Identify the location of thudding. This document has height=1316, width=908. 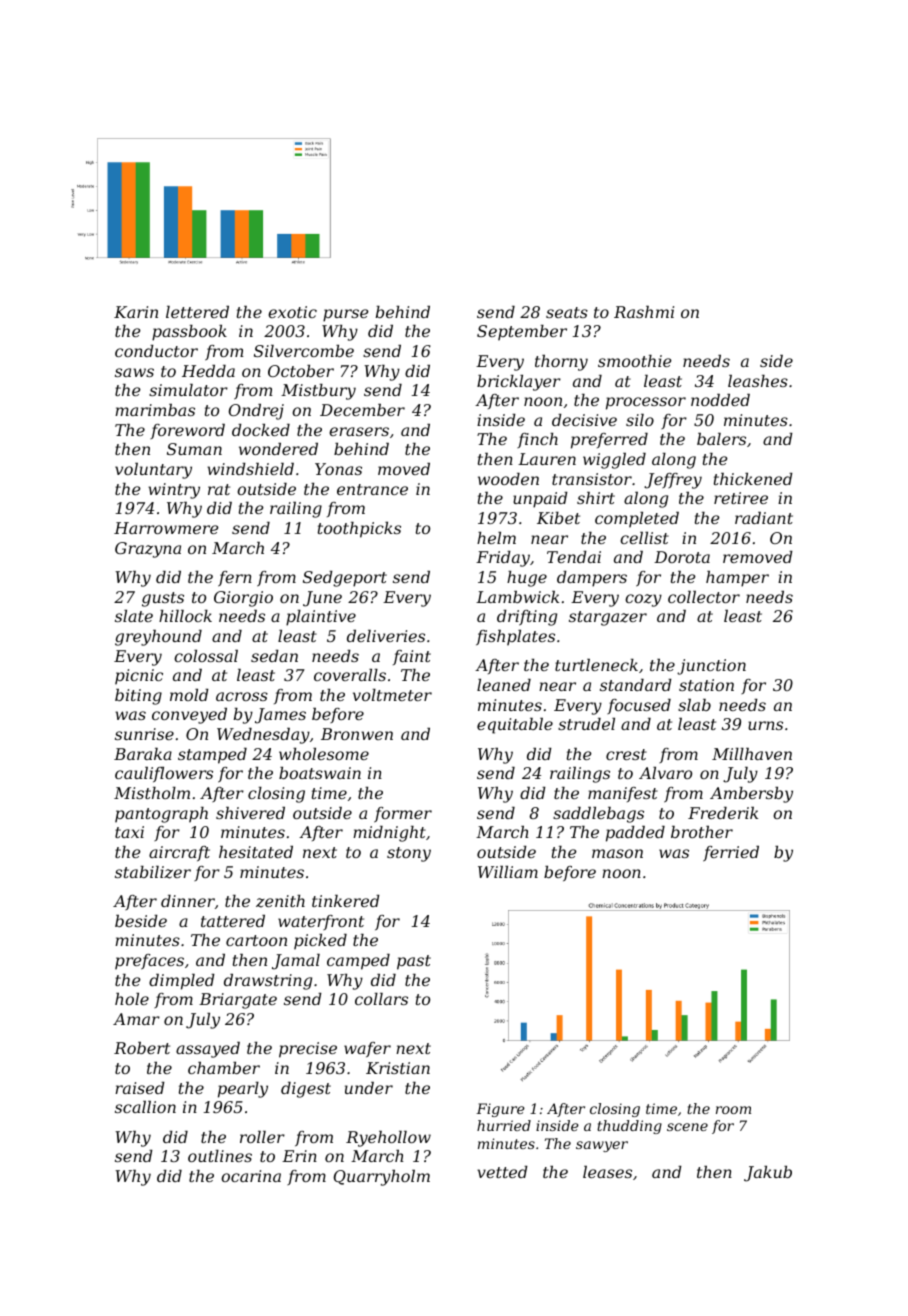
(629, 1127).
